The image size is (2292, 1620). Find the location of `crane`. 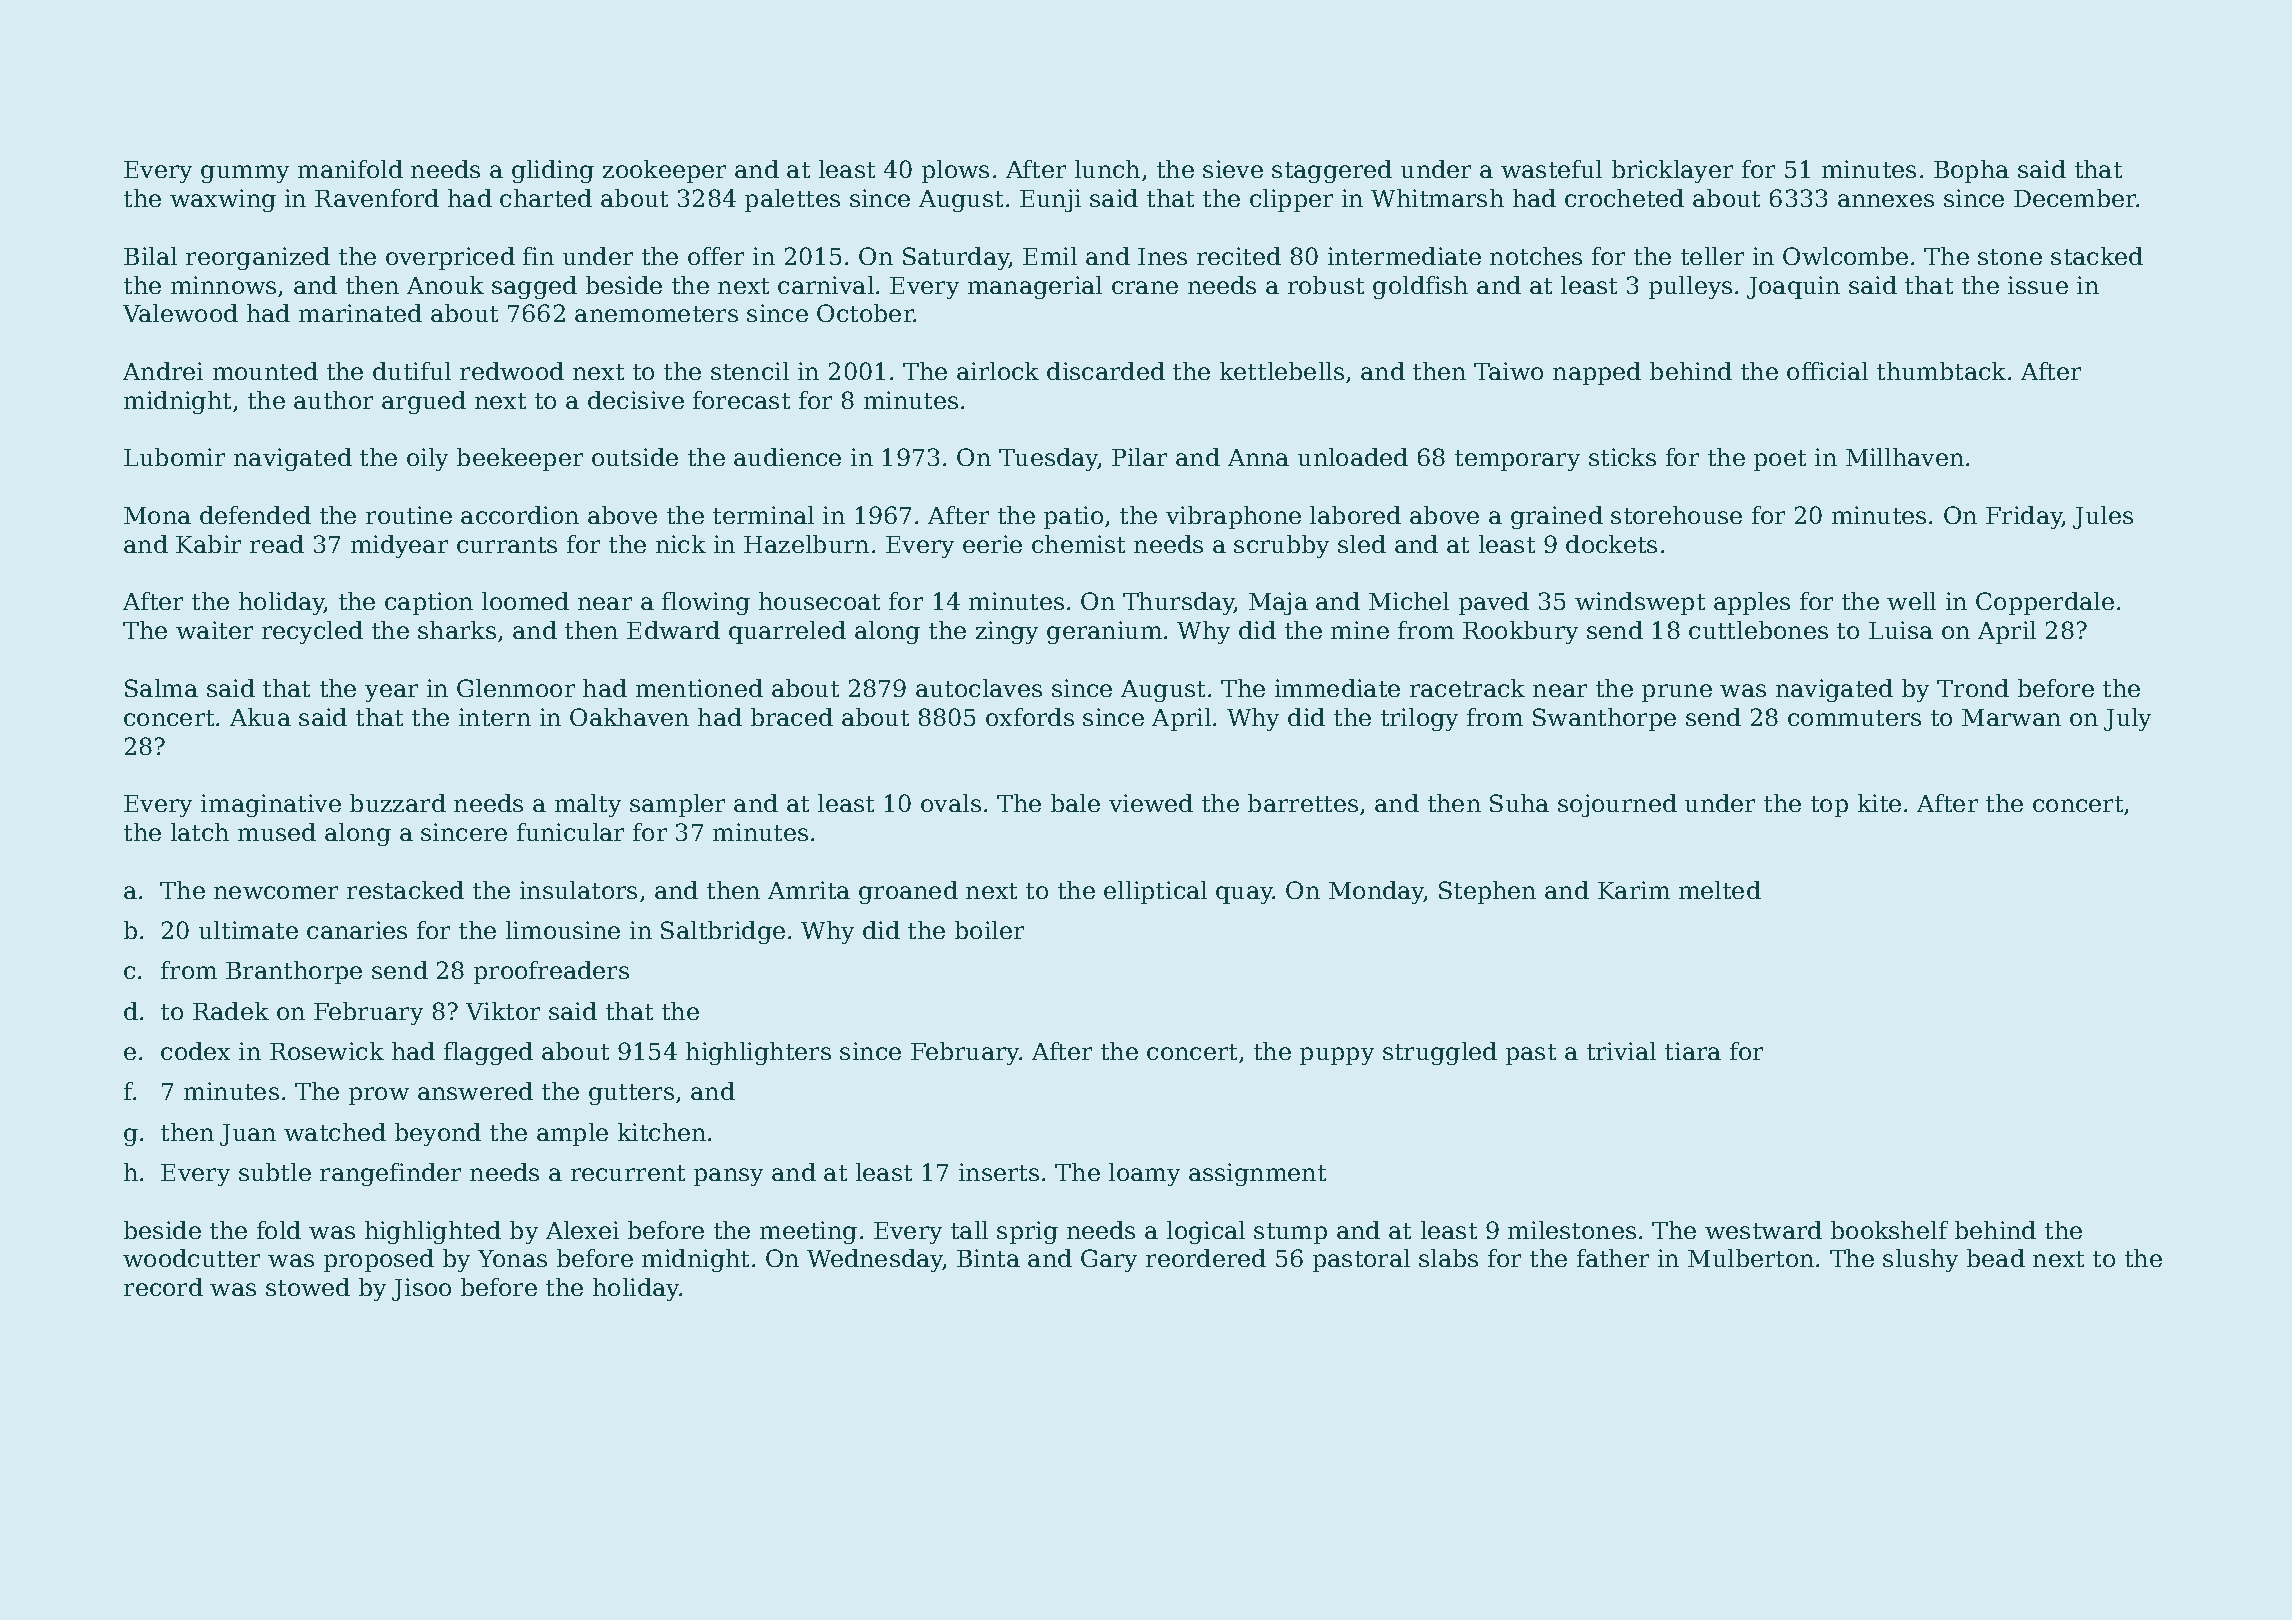

crane is located at coordinates (1145, 287).
